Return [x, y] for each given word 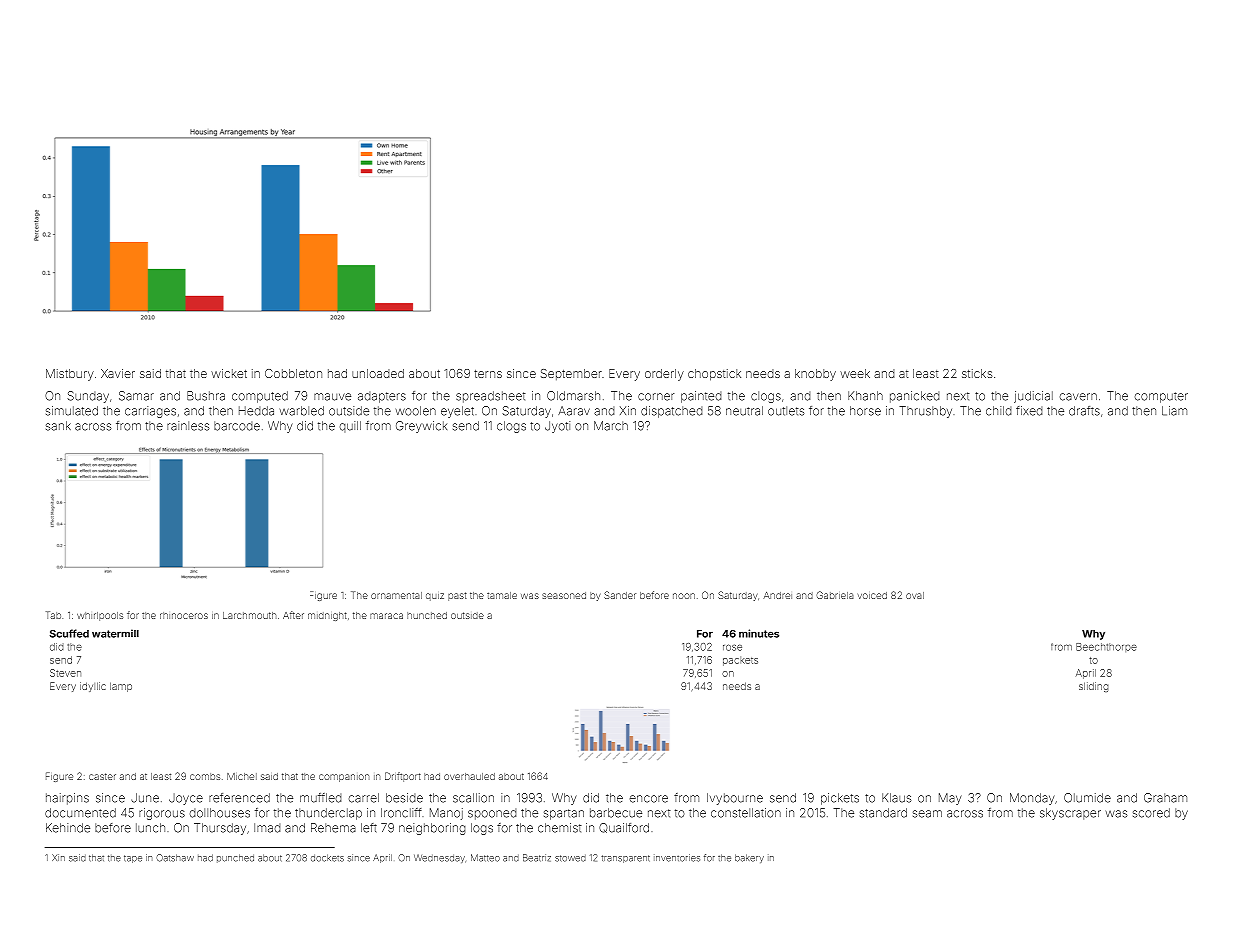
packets [740, 661]
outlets [786, 411]
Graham [1165, 798]
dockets [327, 858]
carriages [150, 412]
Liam [1174, 411]
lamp [121, 687]
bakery [749, 858]
